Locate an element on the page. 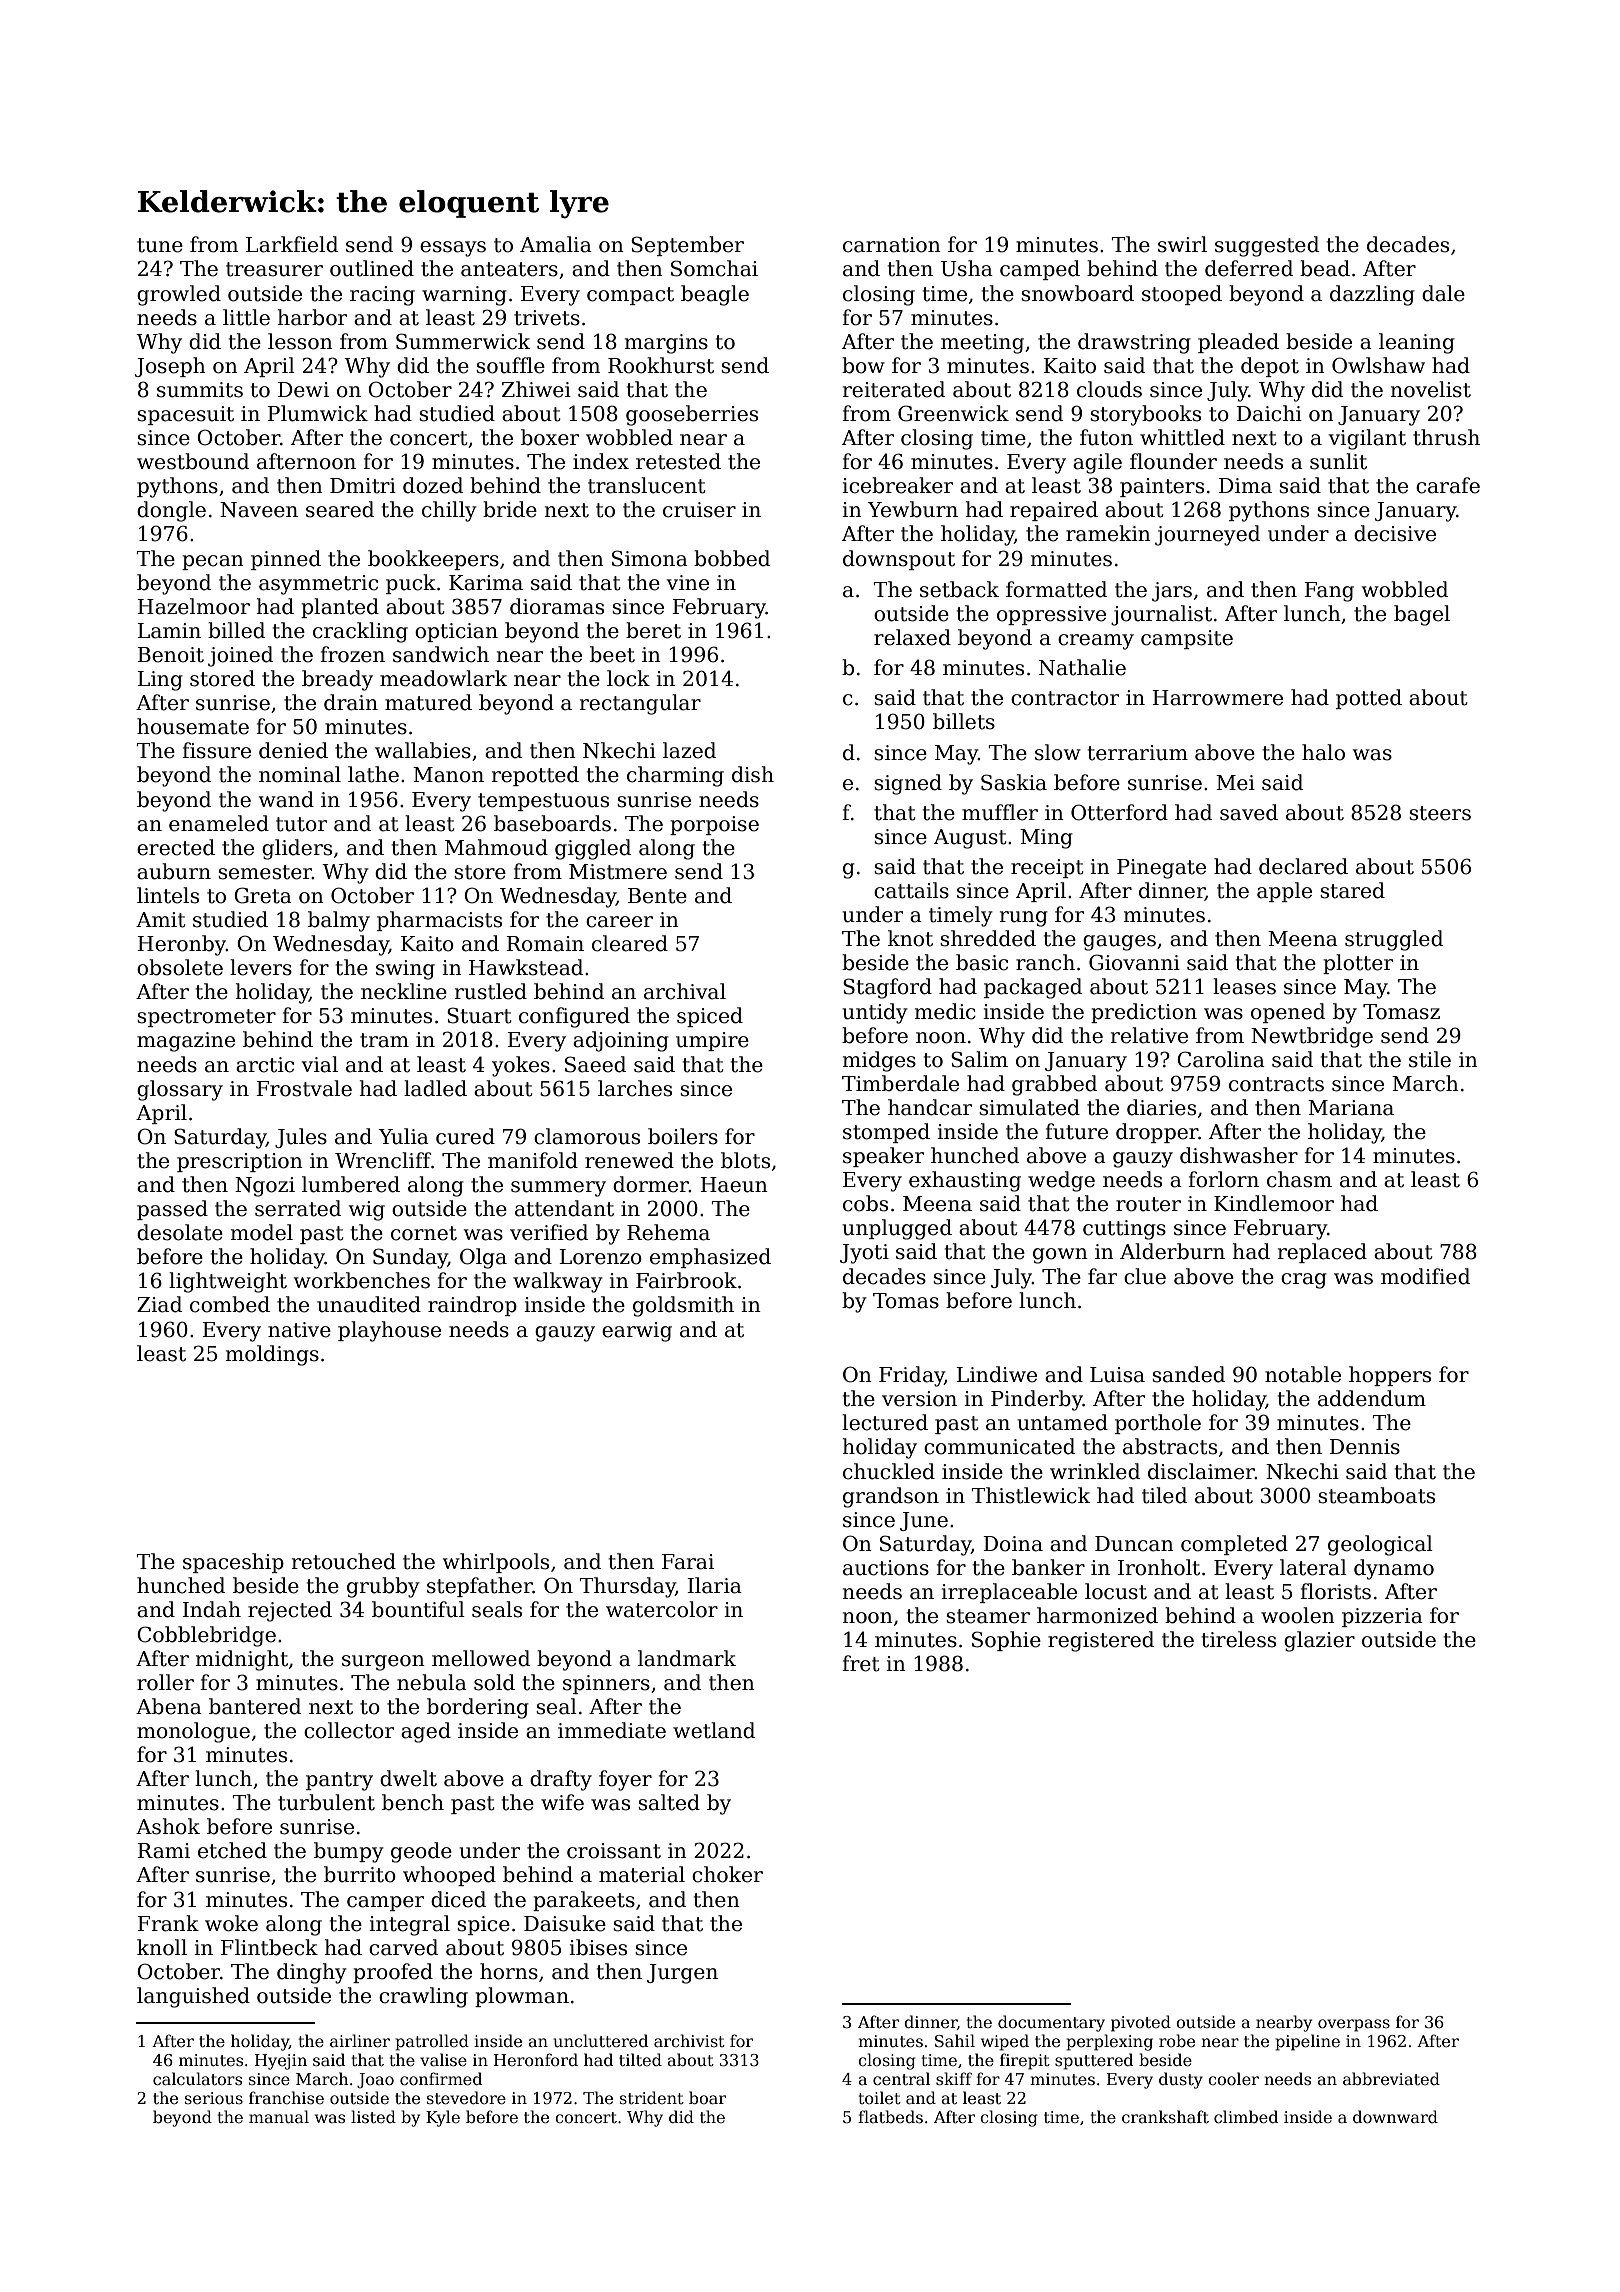 The height and width of the document is (2292, 1620). skiff is located at coordinates (954, 2078).
